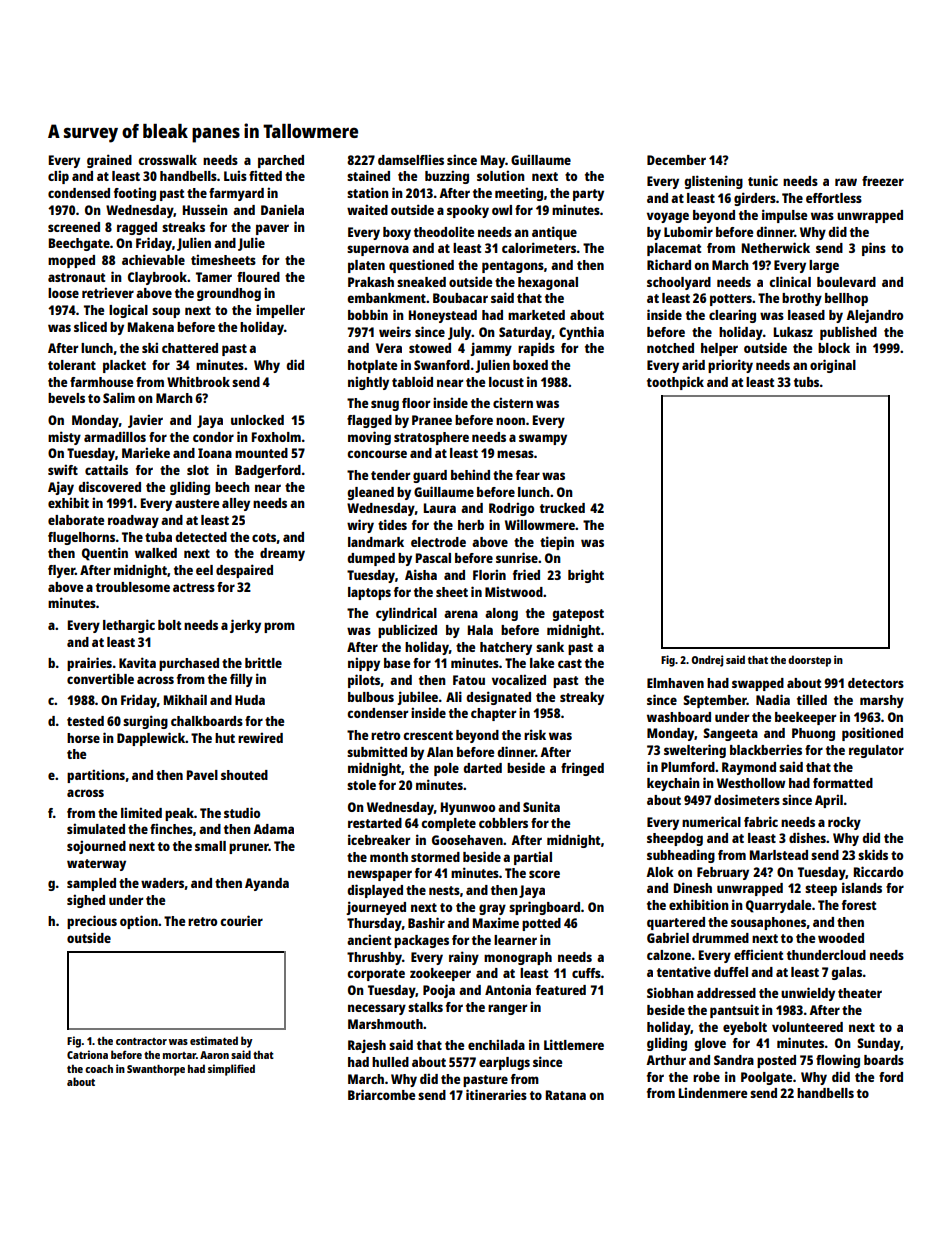  What do you see at coordinates (258, 277) in the screenshot?
I see `floured` at bounding box center [258, 277].
